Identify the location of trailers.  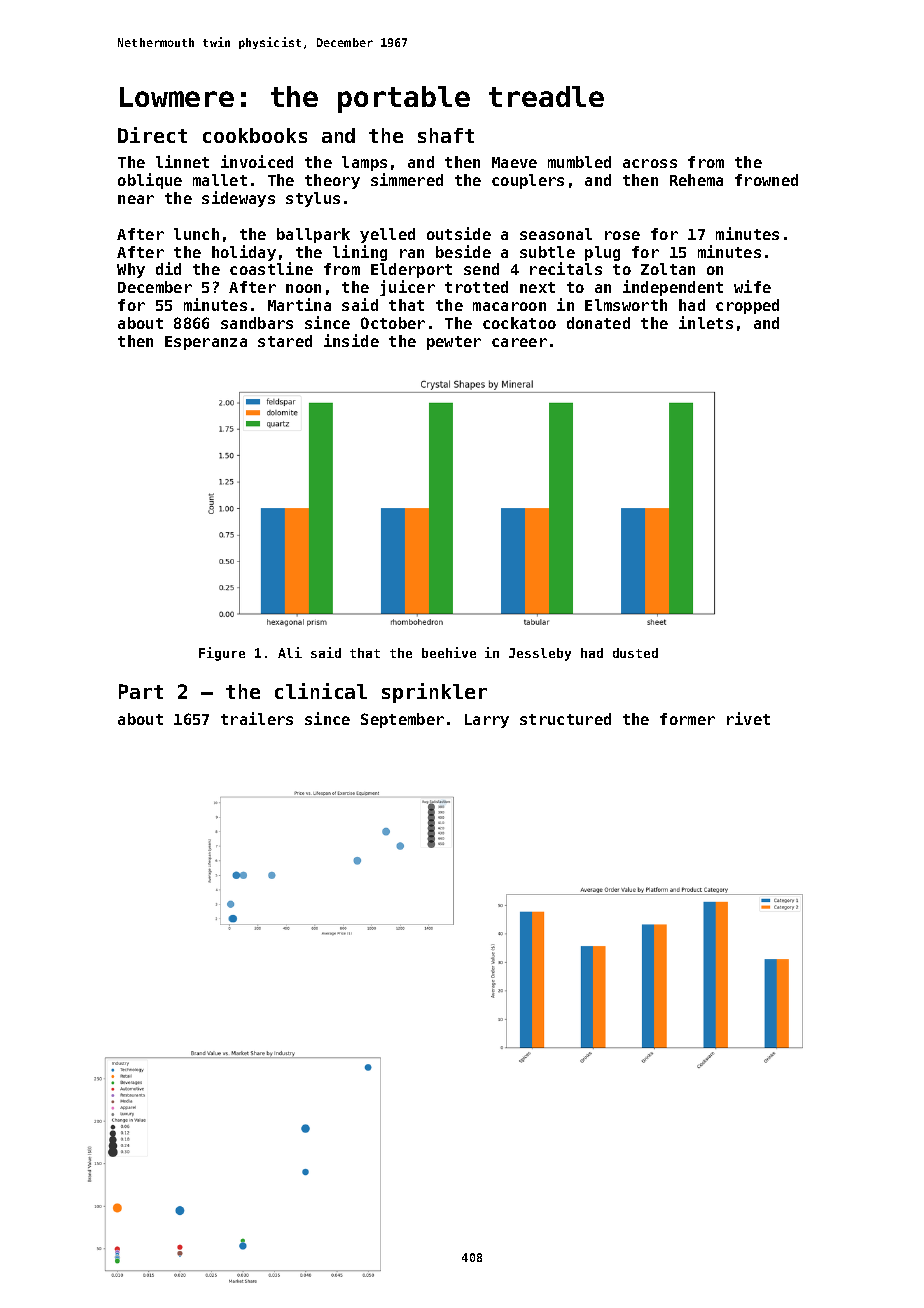
(257, 718).
